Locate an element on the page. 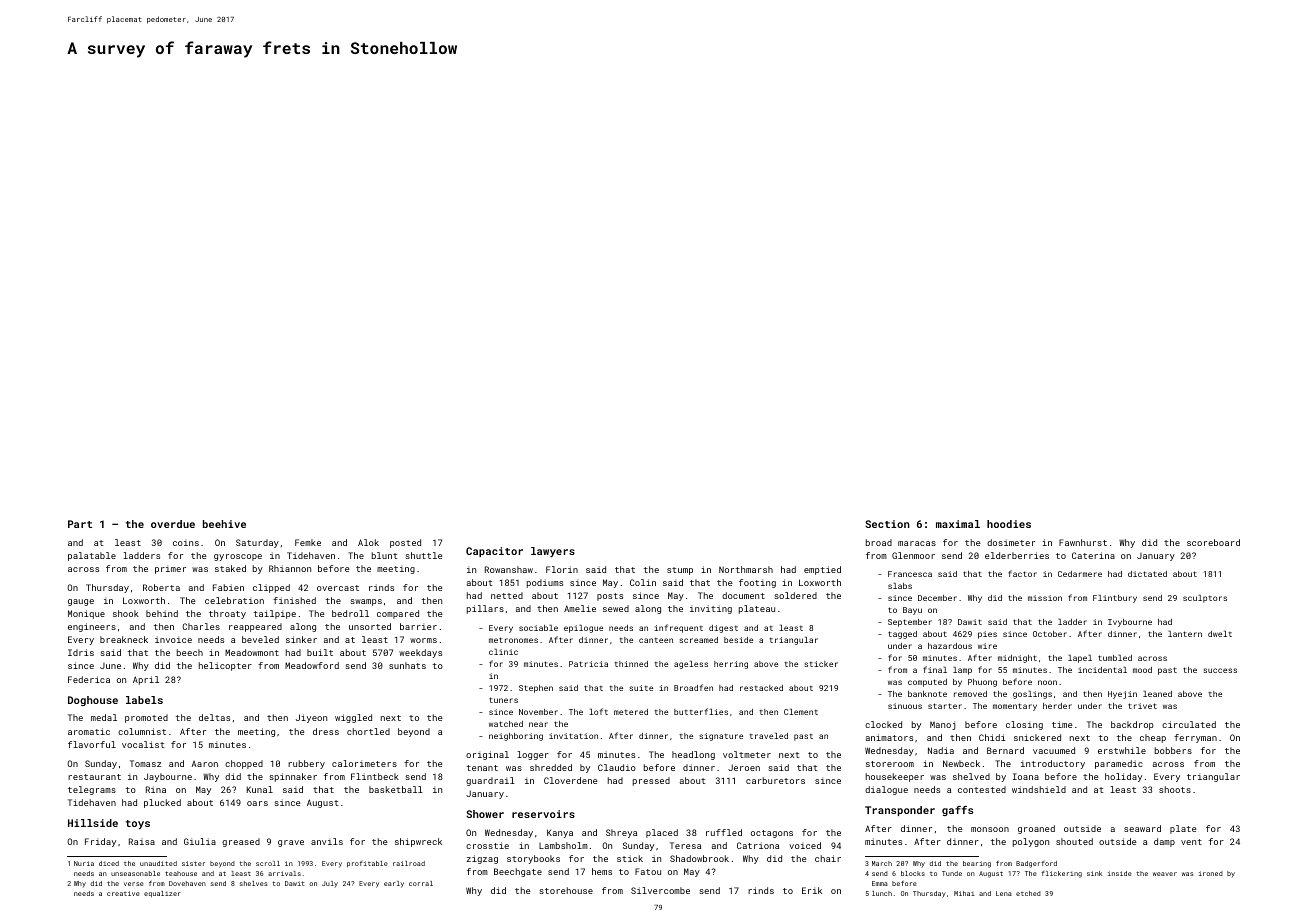  equalizer is located at coordinates (162, 894).
